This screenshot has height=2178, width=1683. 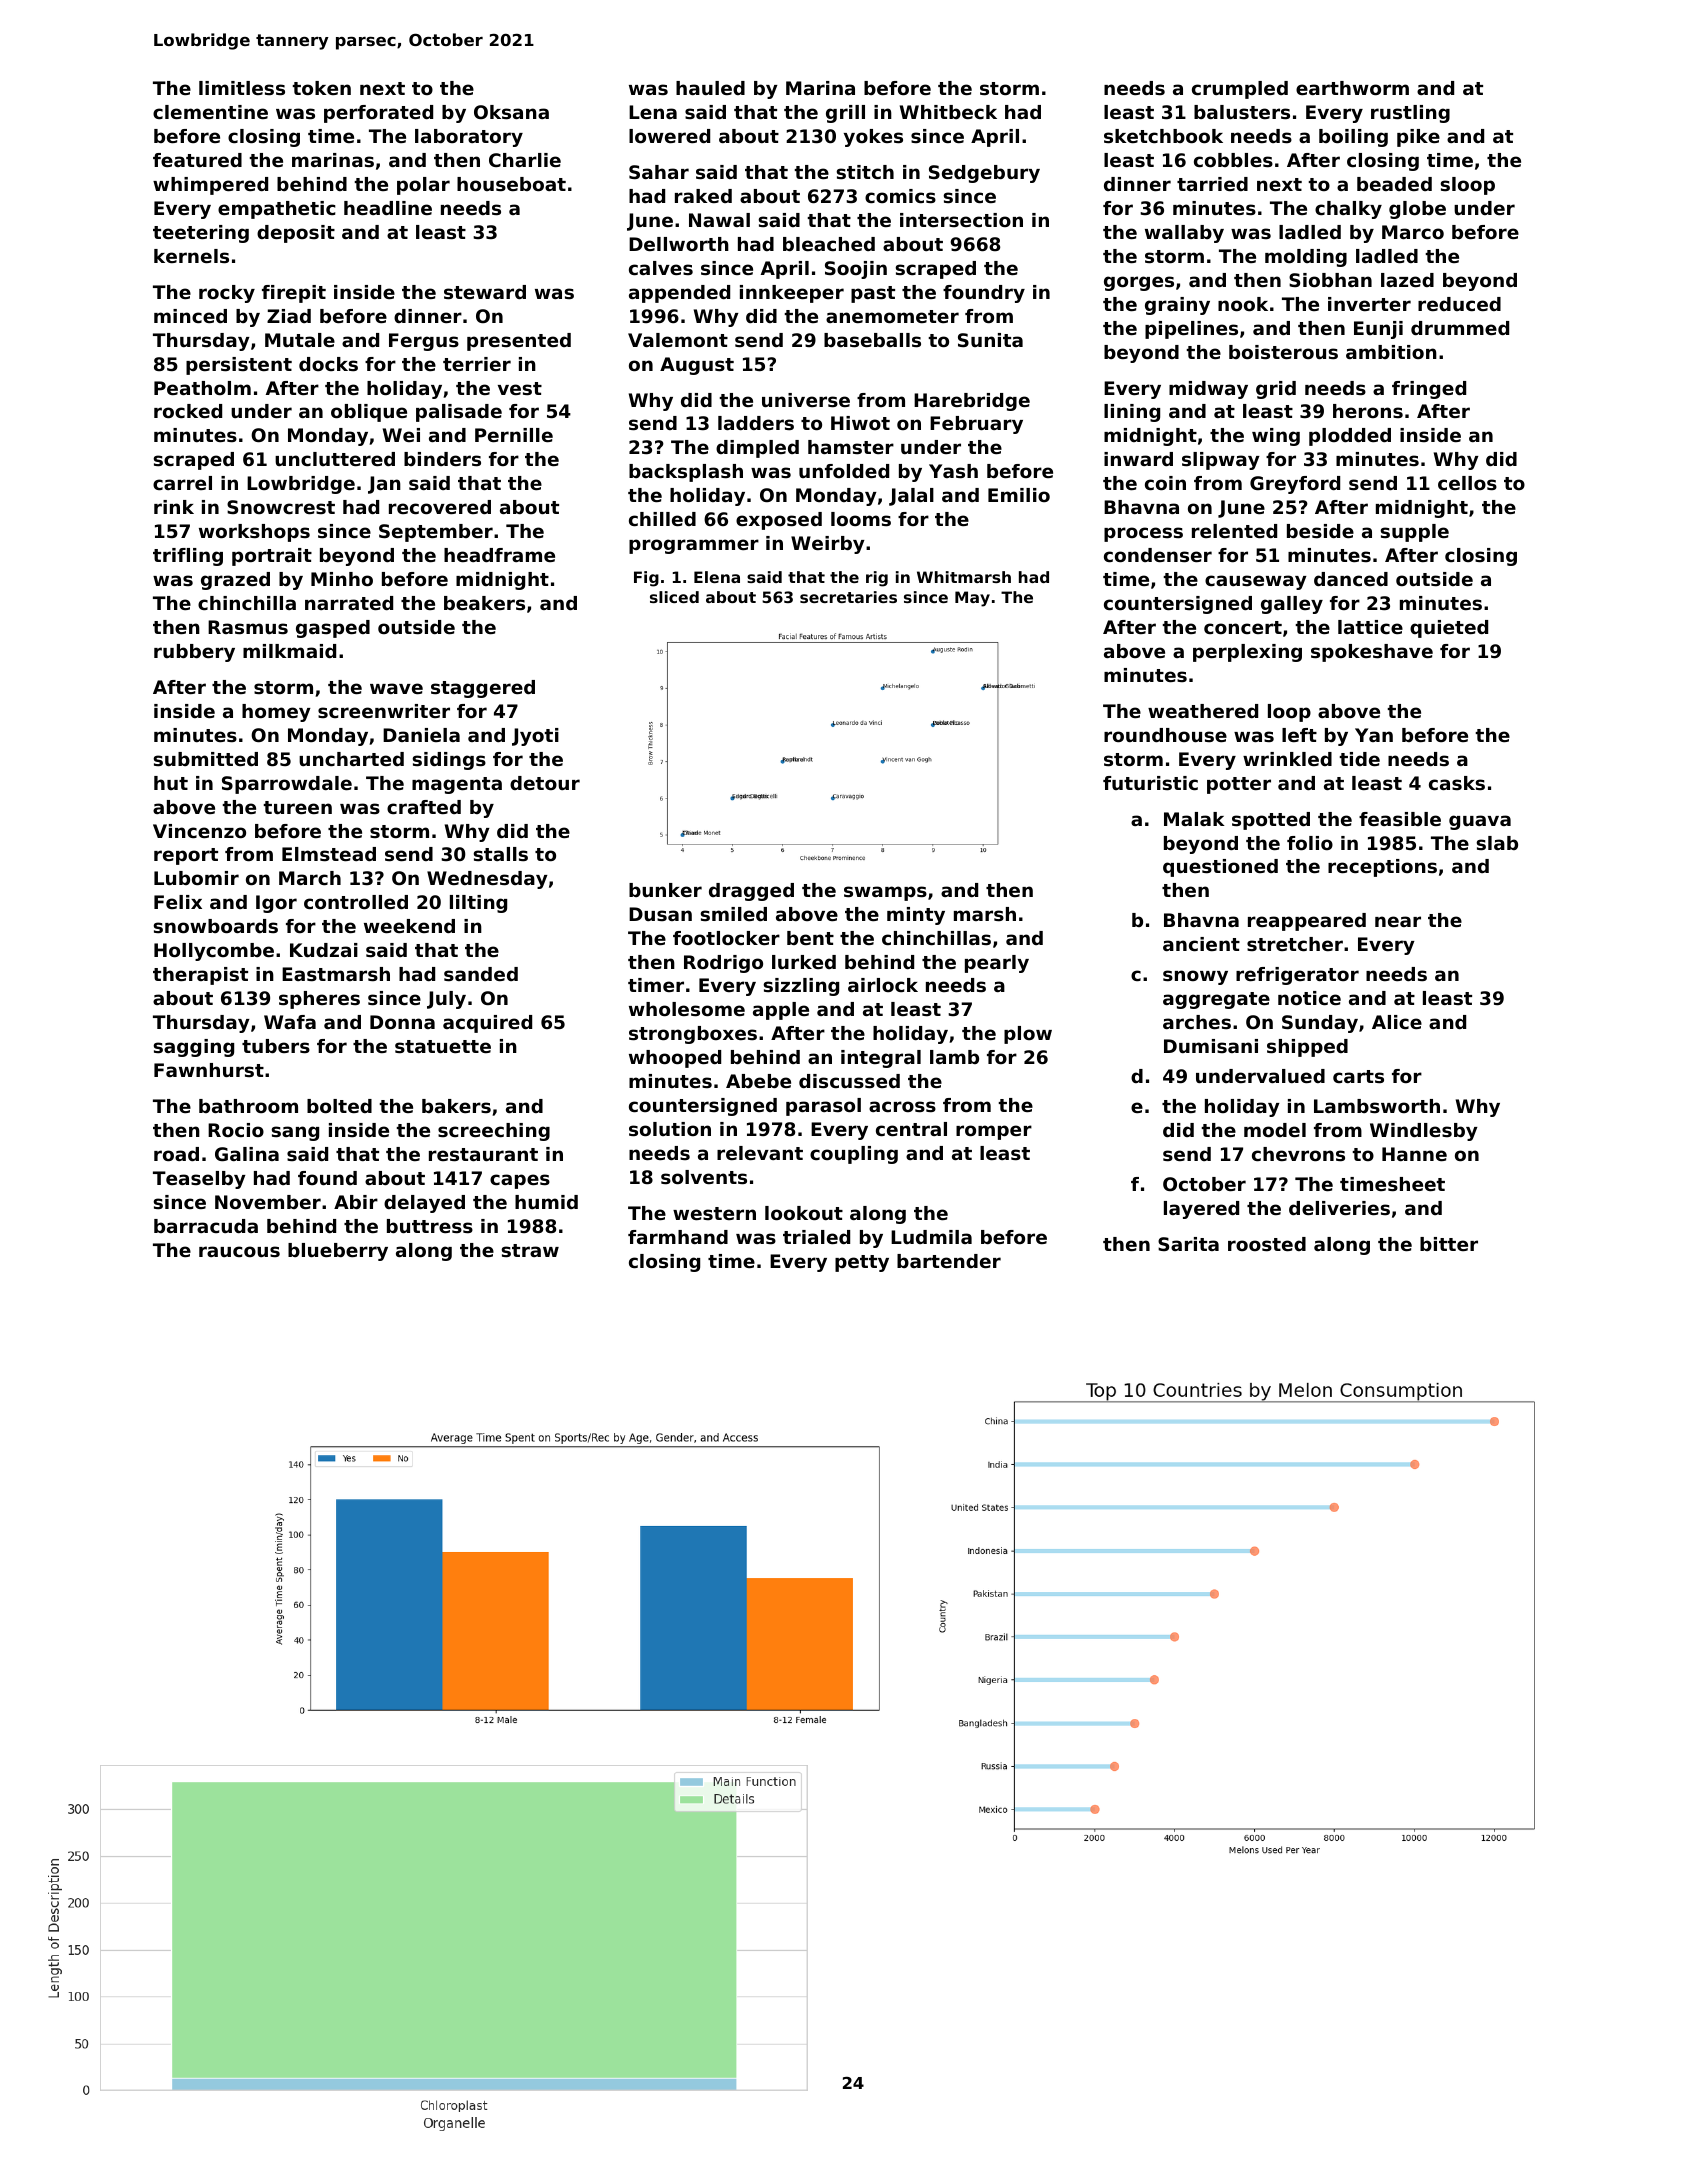 I want to click on cellos, so click(x=1467, y=483).
